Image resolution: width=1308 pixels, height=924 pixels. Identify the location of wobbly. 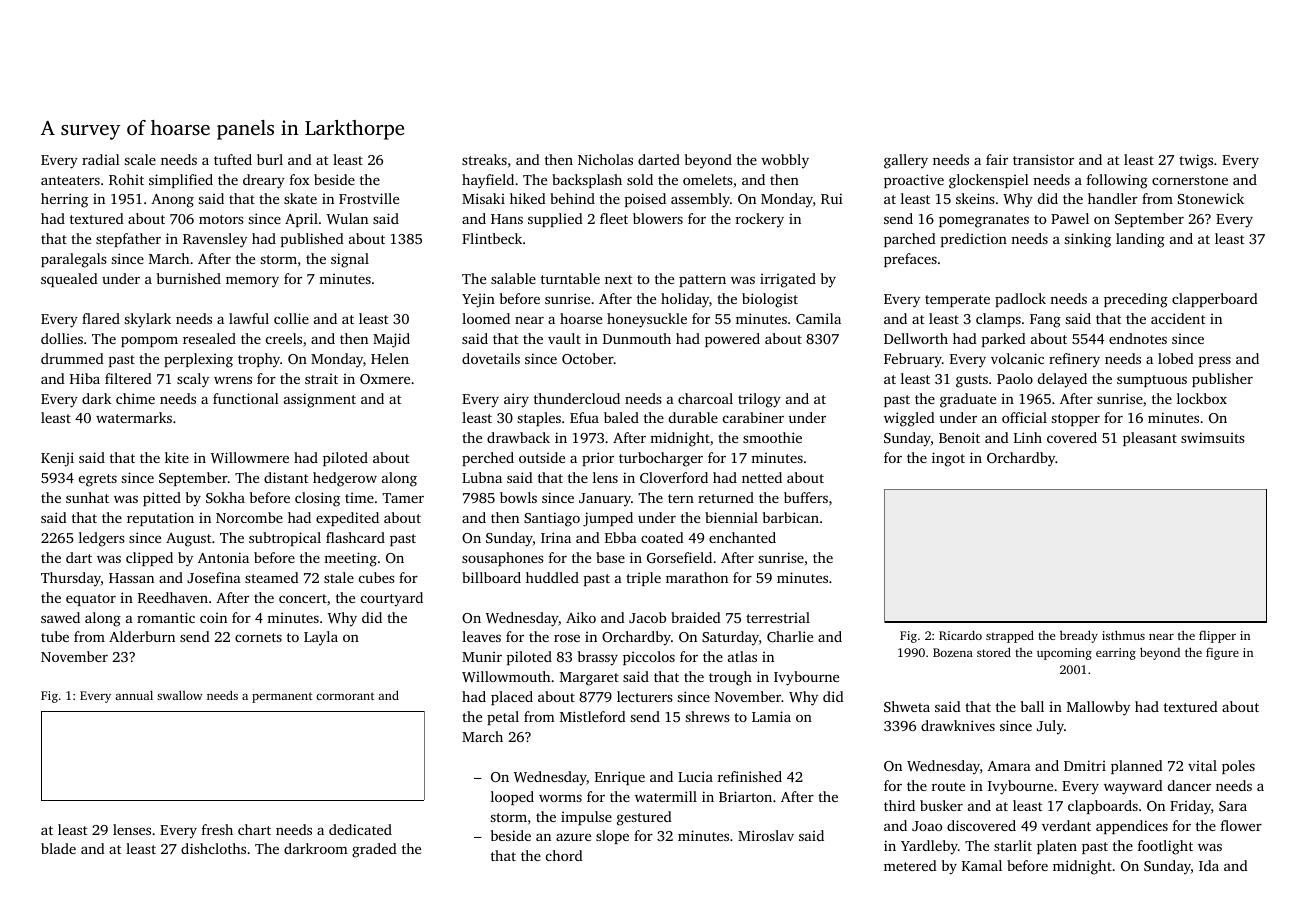
(785, 161).
